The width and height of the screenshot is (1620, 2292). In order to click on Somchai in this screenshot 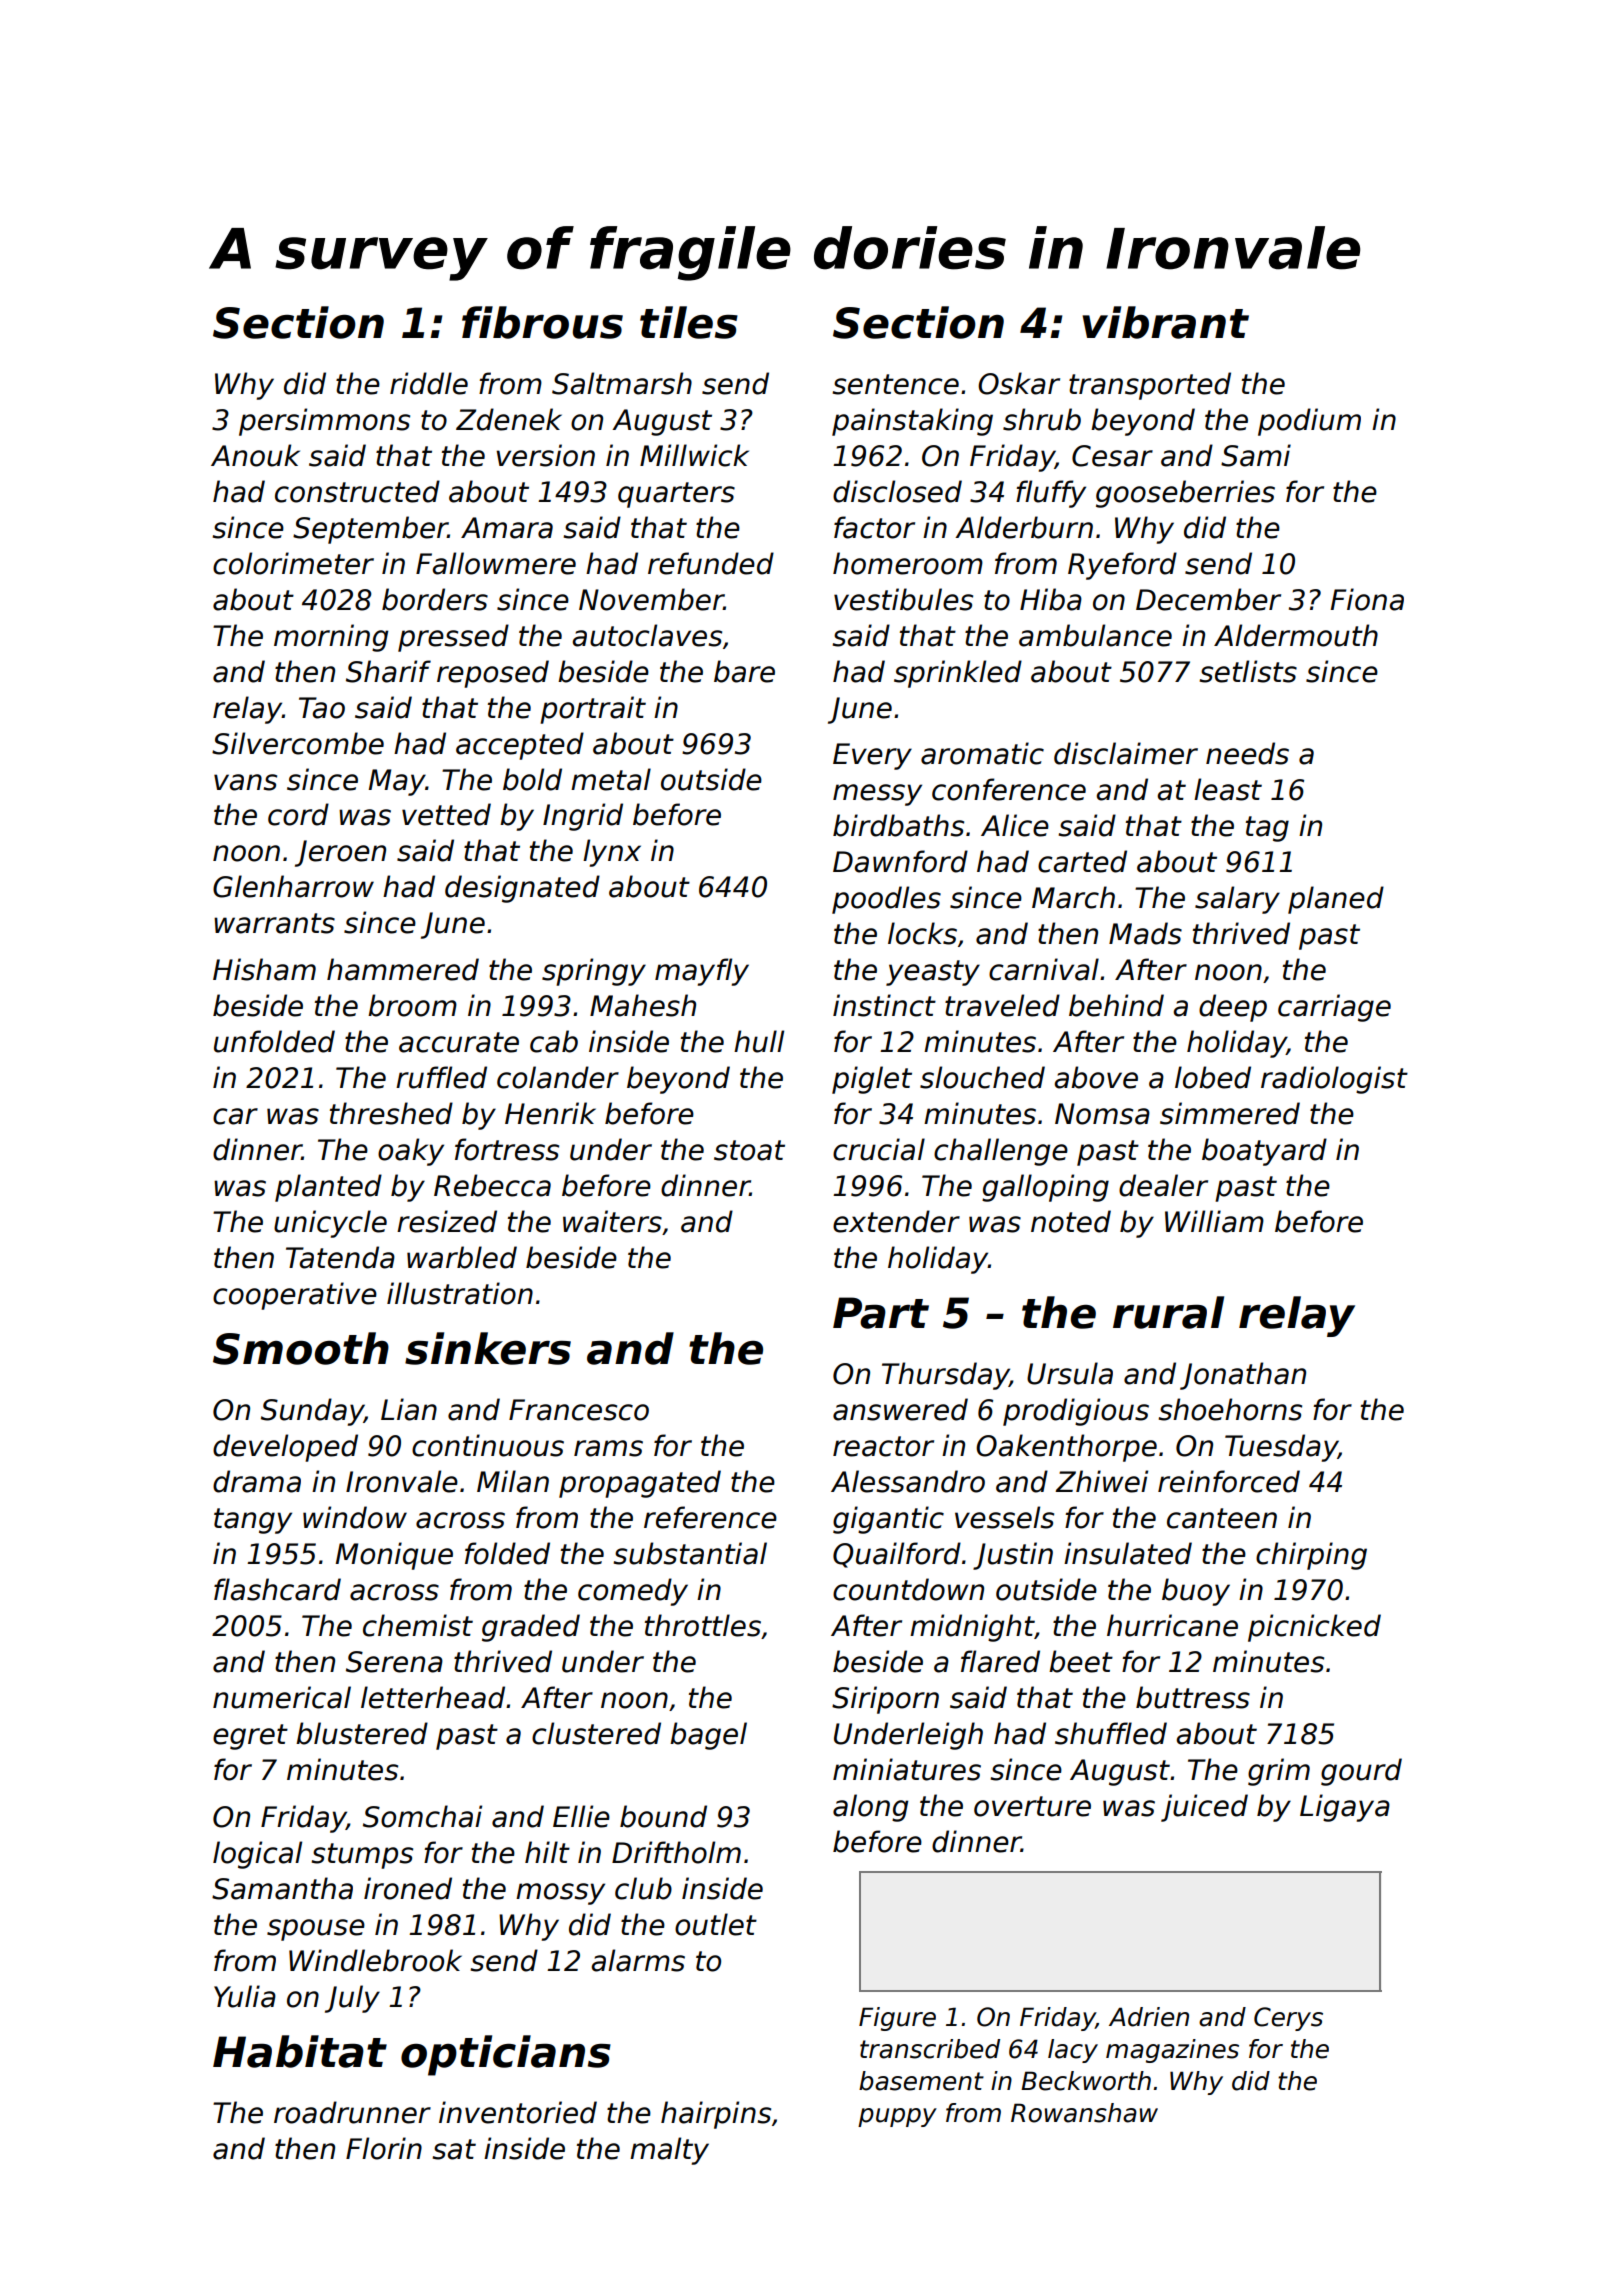, I will do `click(422, 1816)`.
